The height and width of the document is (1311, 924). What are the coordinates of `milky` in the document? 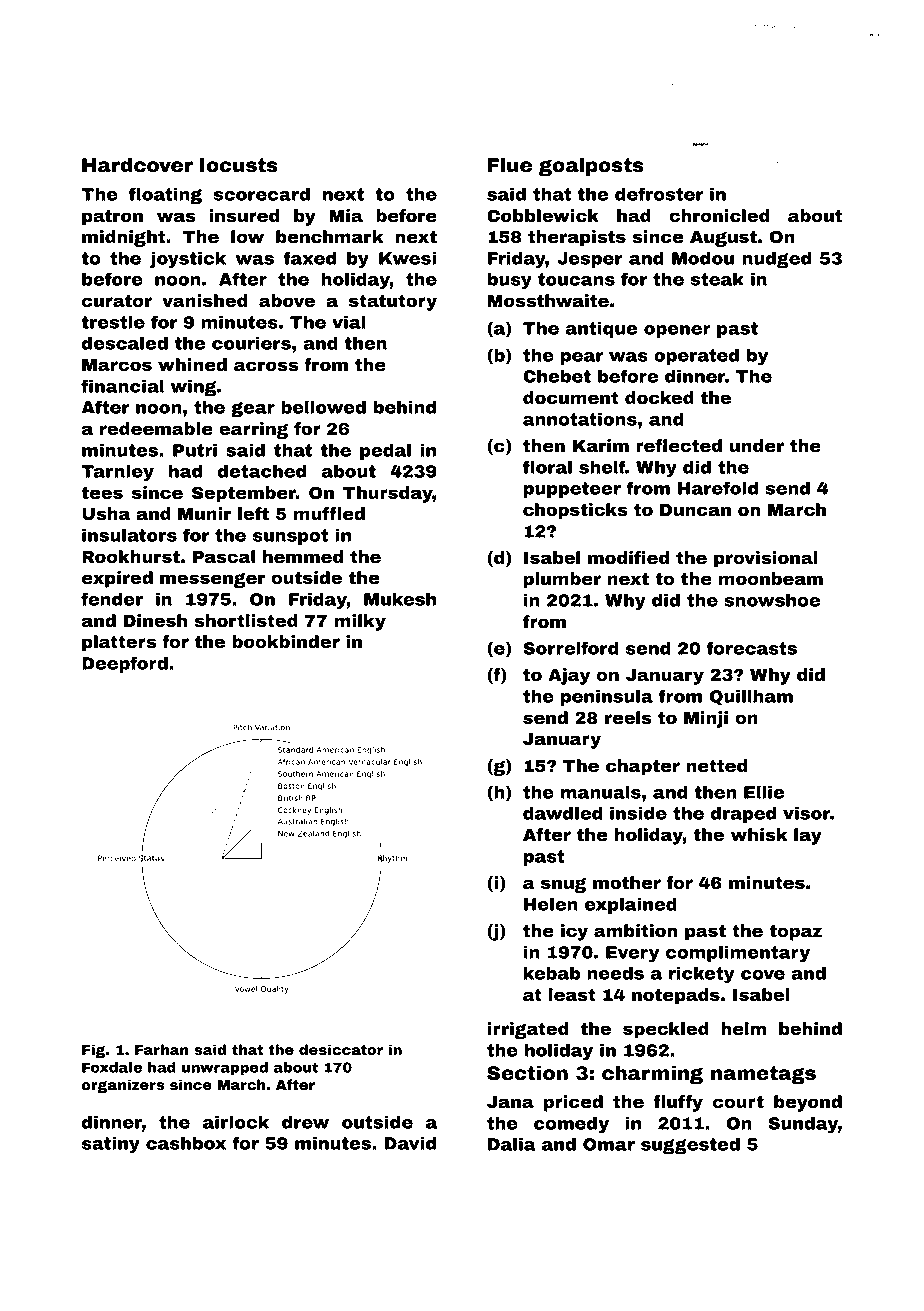 It's located at (360, 622).
